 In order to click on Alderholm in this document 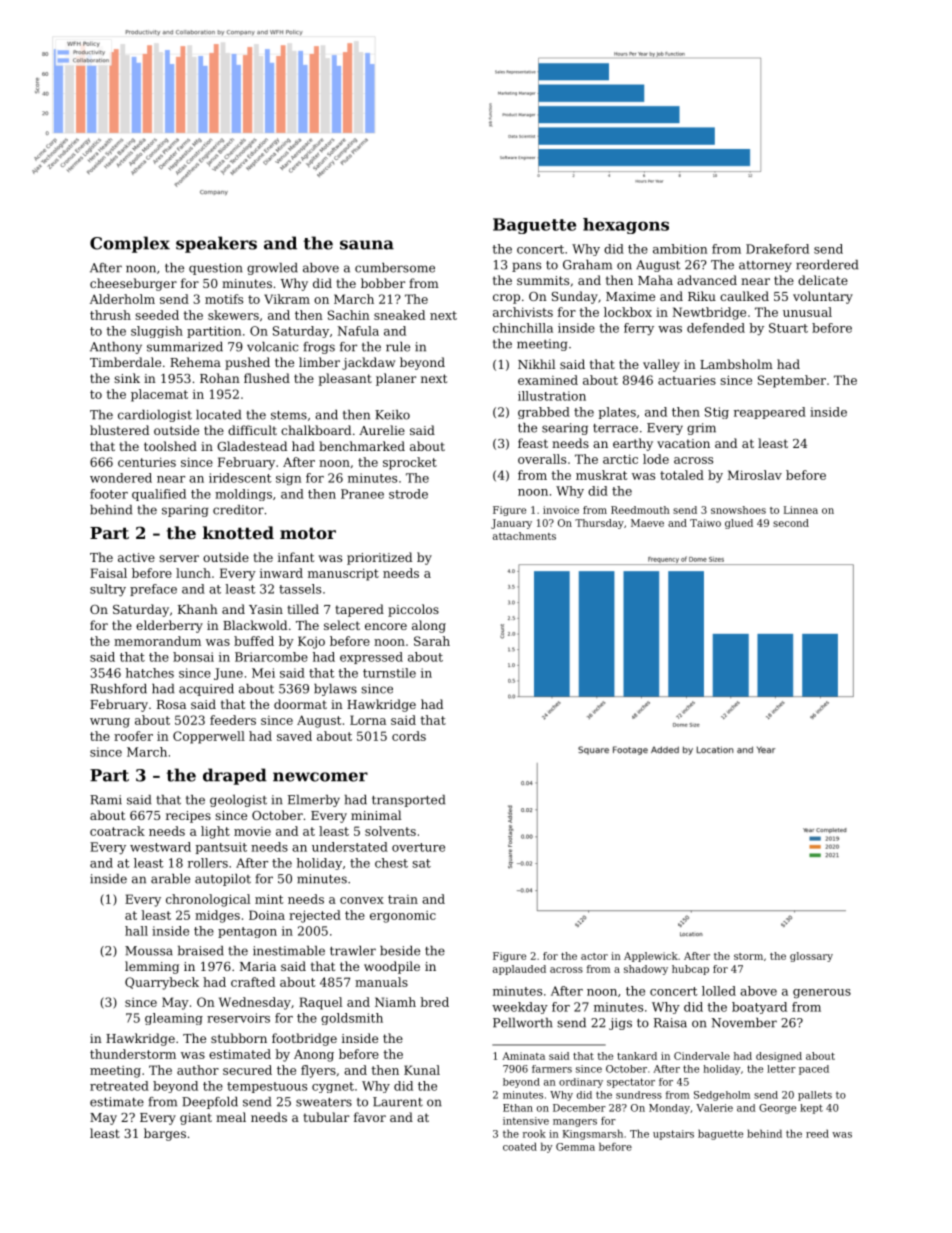, I will do `click(122, 299)`.
